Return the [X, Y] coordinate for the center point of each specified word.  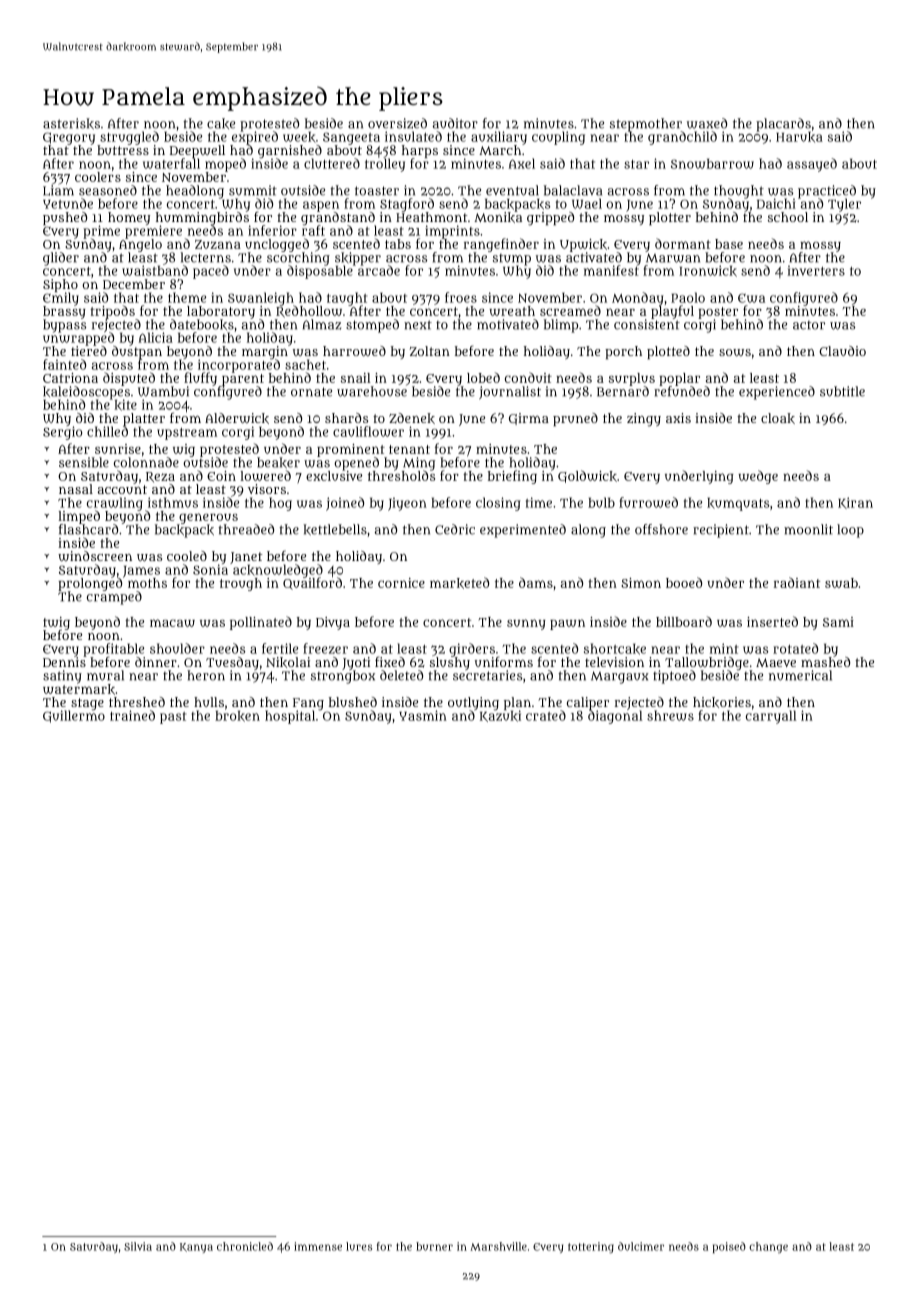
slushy [450, 663]
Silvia [138, 1246]
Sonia [210, 569]
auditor [455, 123]
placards [783, 125]
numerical [800, 675]
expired [255, 138]
